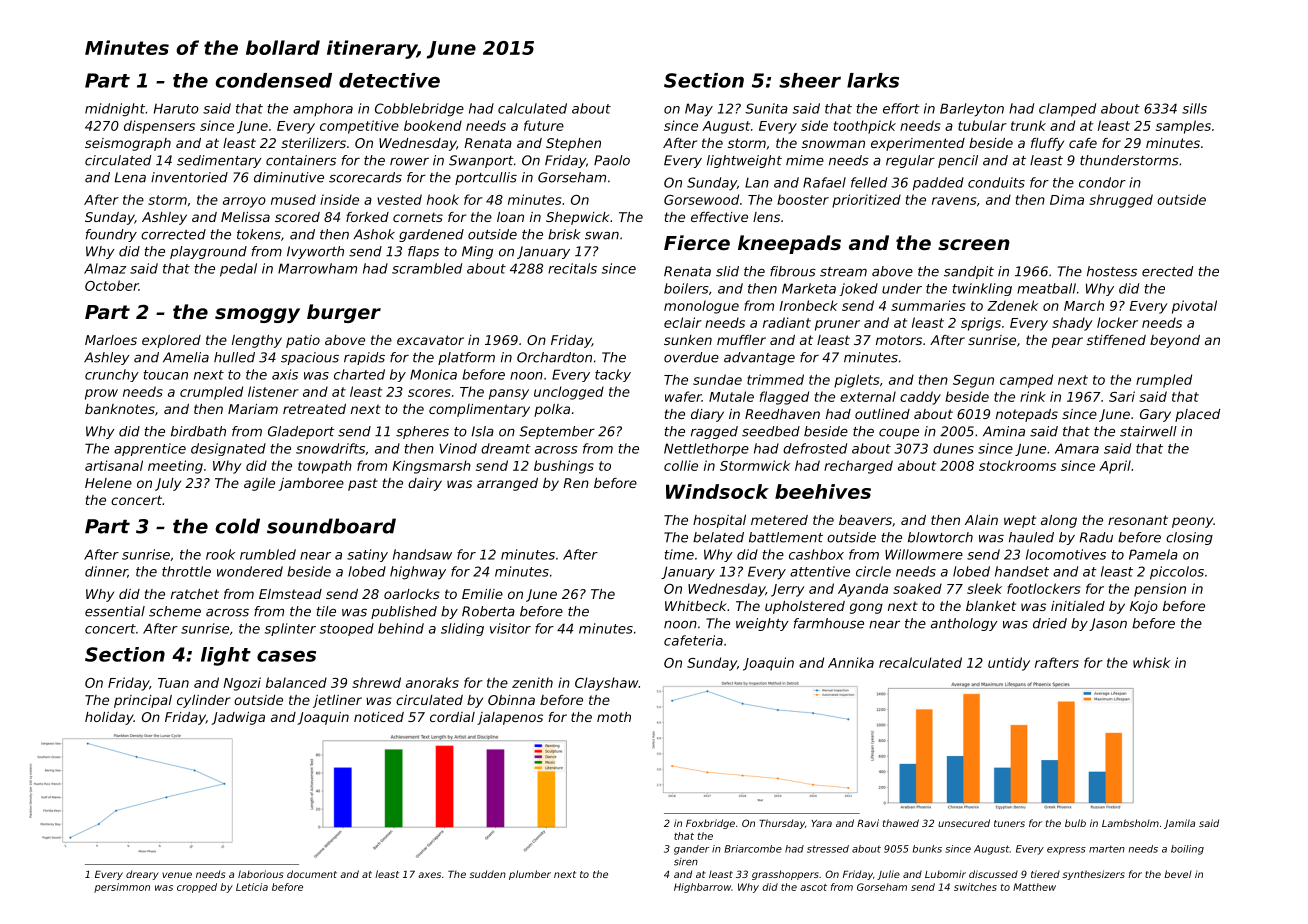 This screenshot has width=1308, height=924. Describe the element at coordinates (234, 357) in the screenshot. I see `hulled` at that location.
